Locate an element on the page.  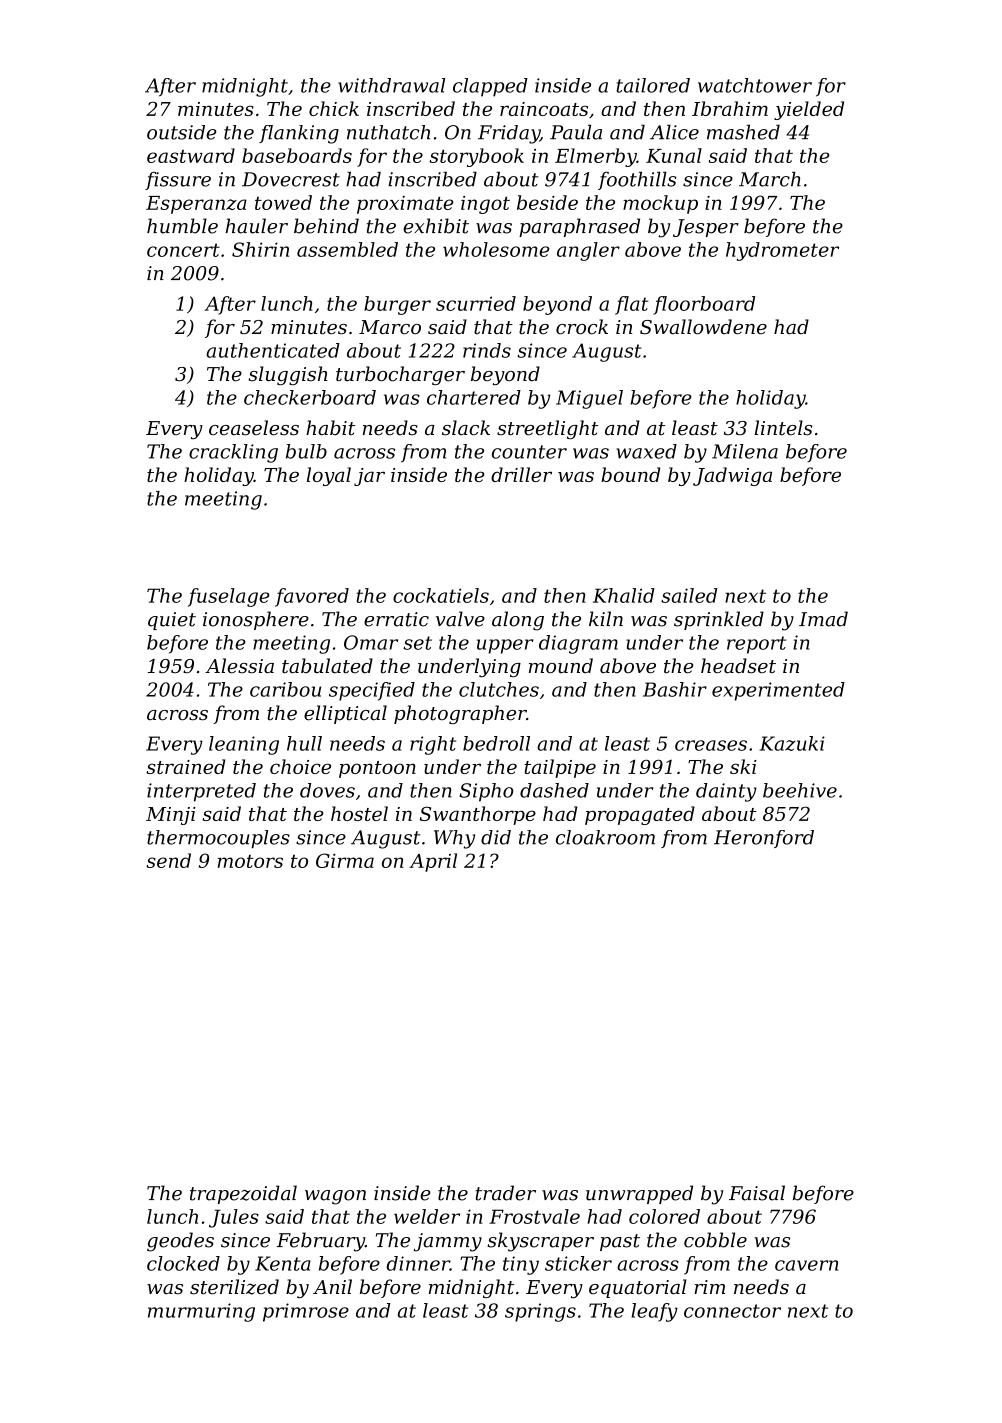
yielded is located at coordinates (809, 110).
